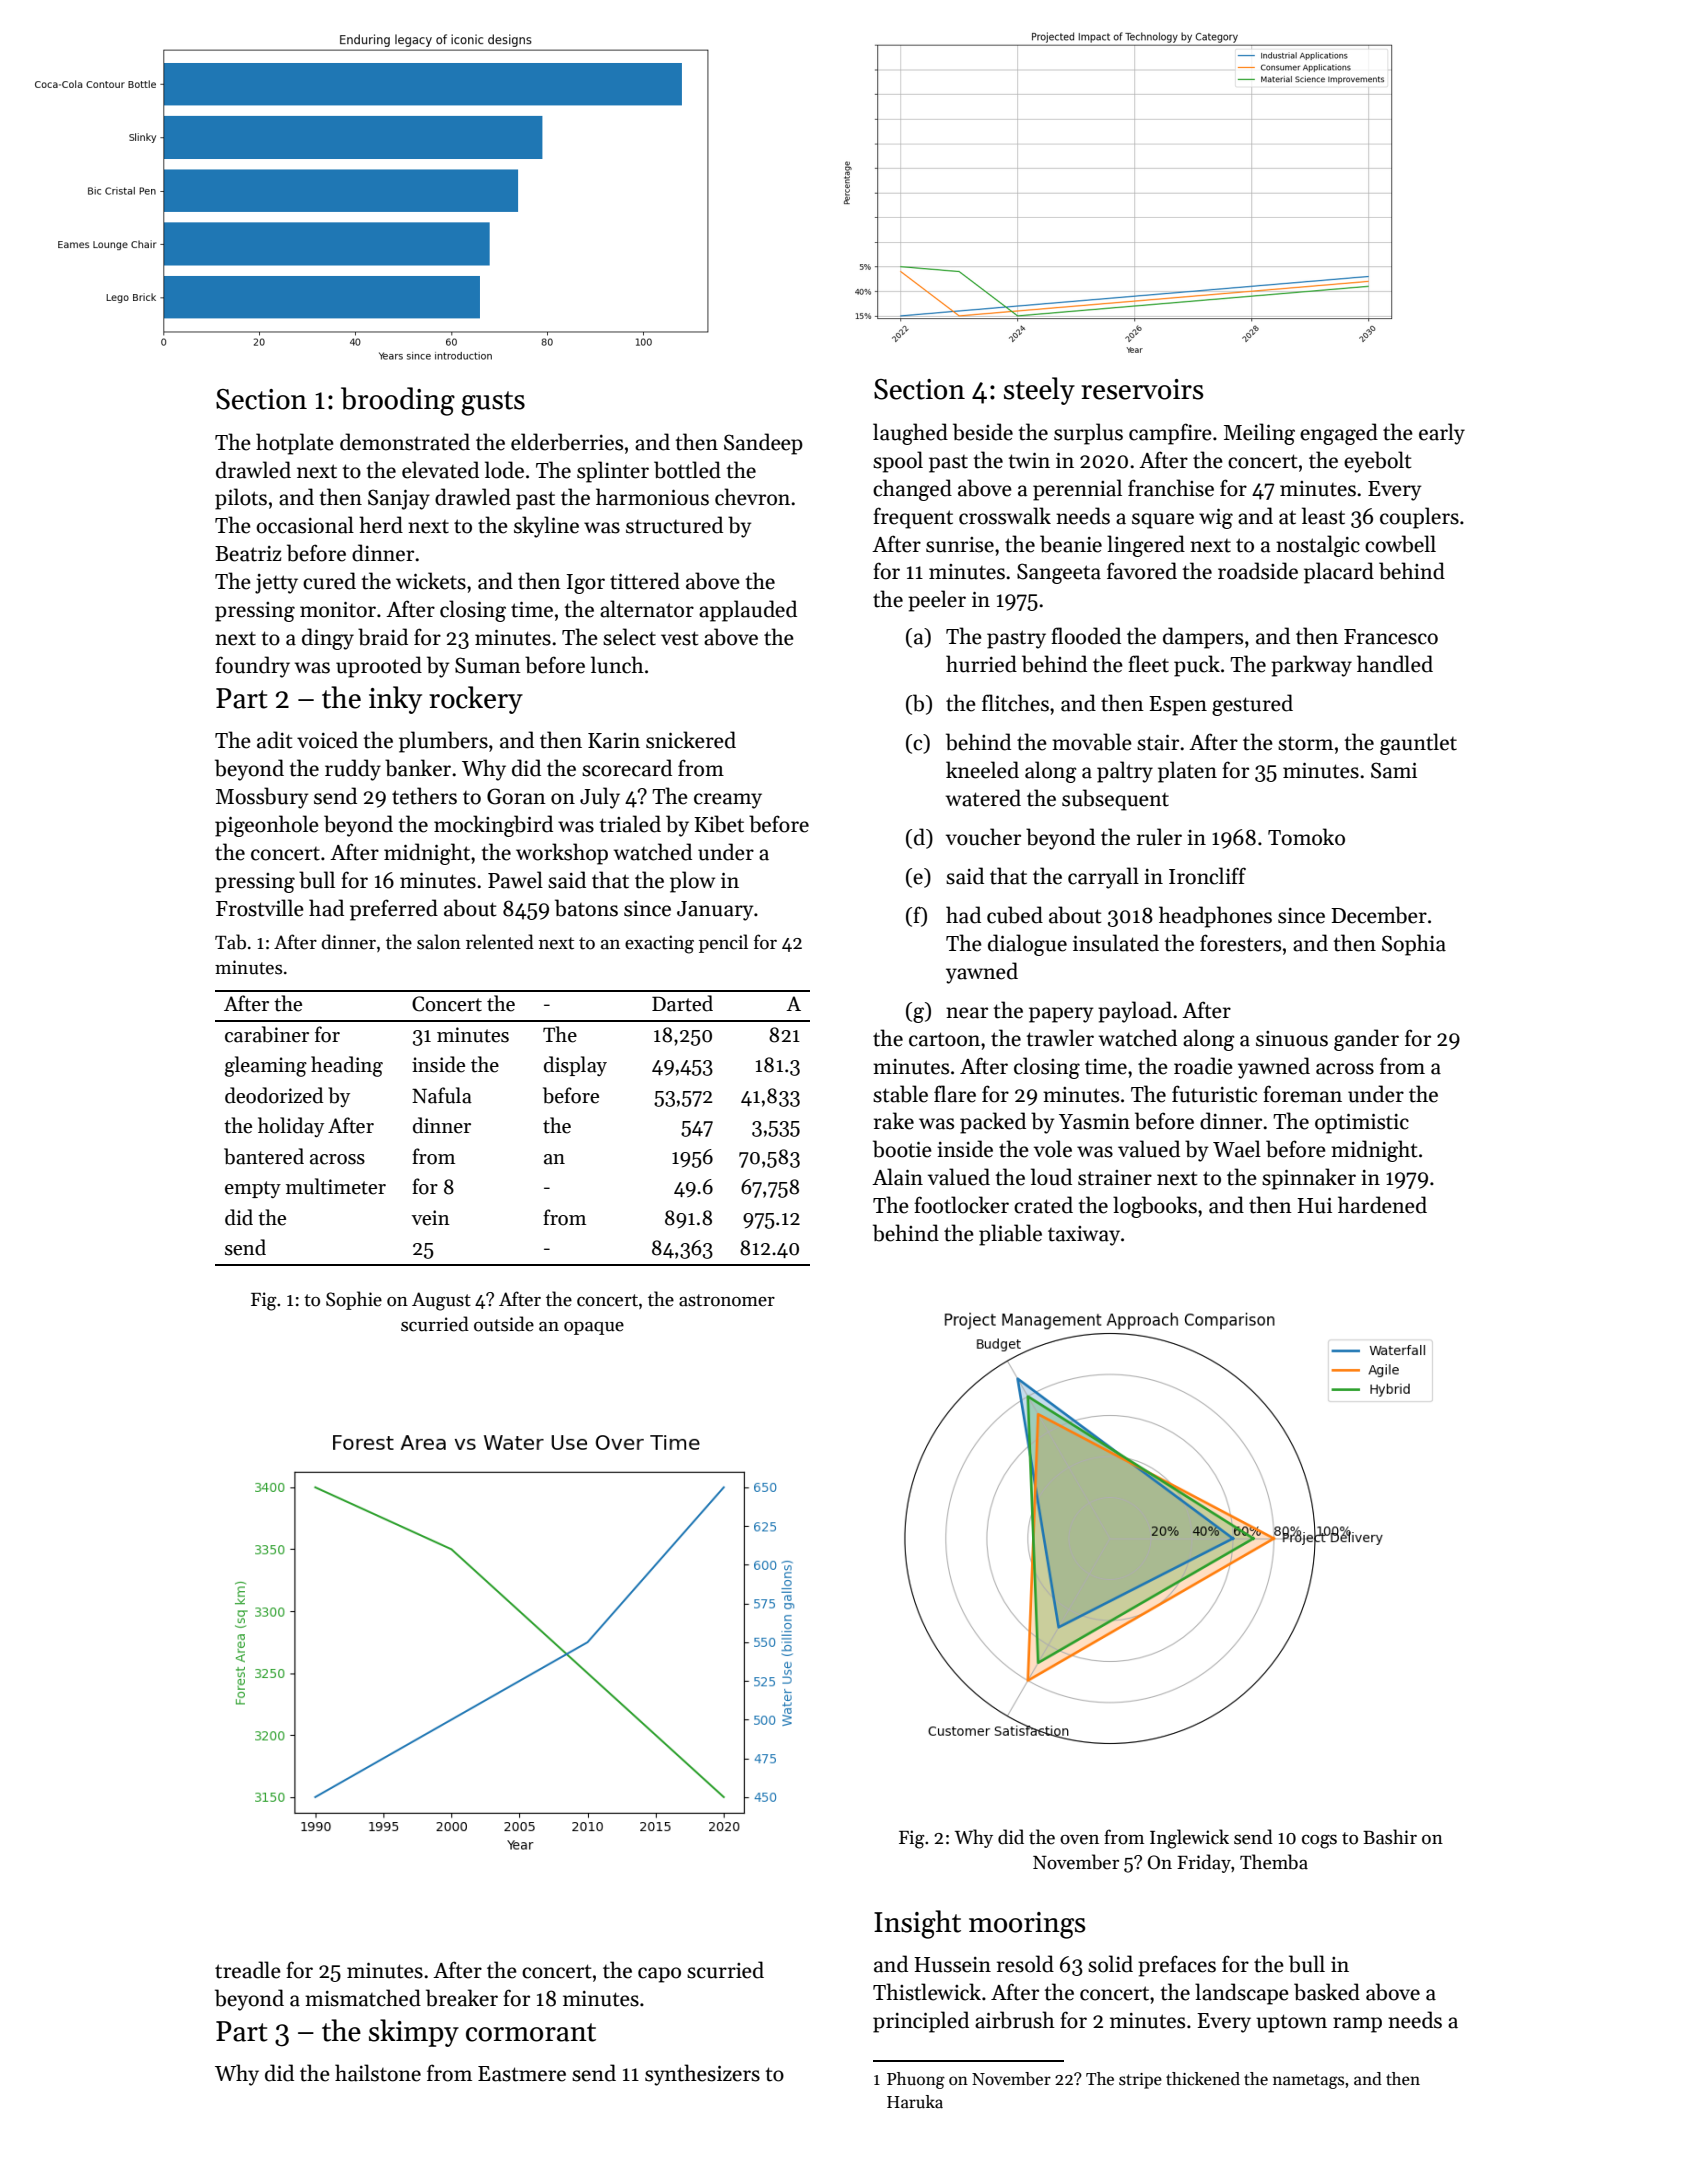 The height and width of the screenshot is (2178, 1683). Describe the element at coordinates (981, 664) in the screenshot. I see `hurried` at that location.
